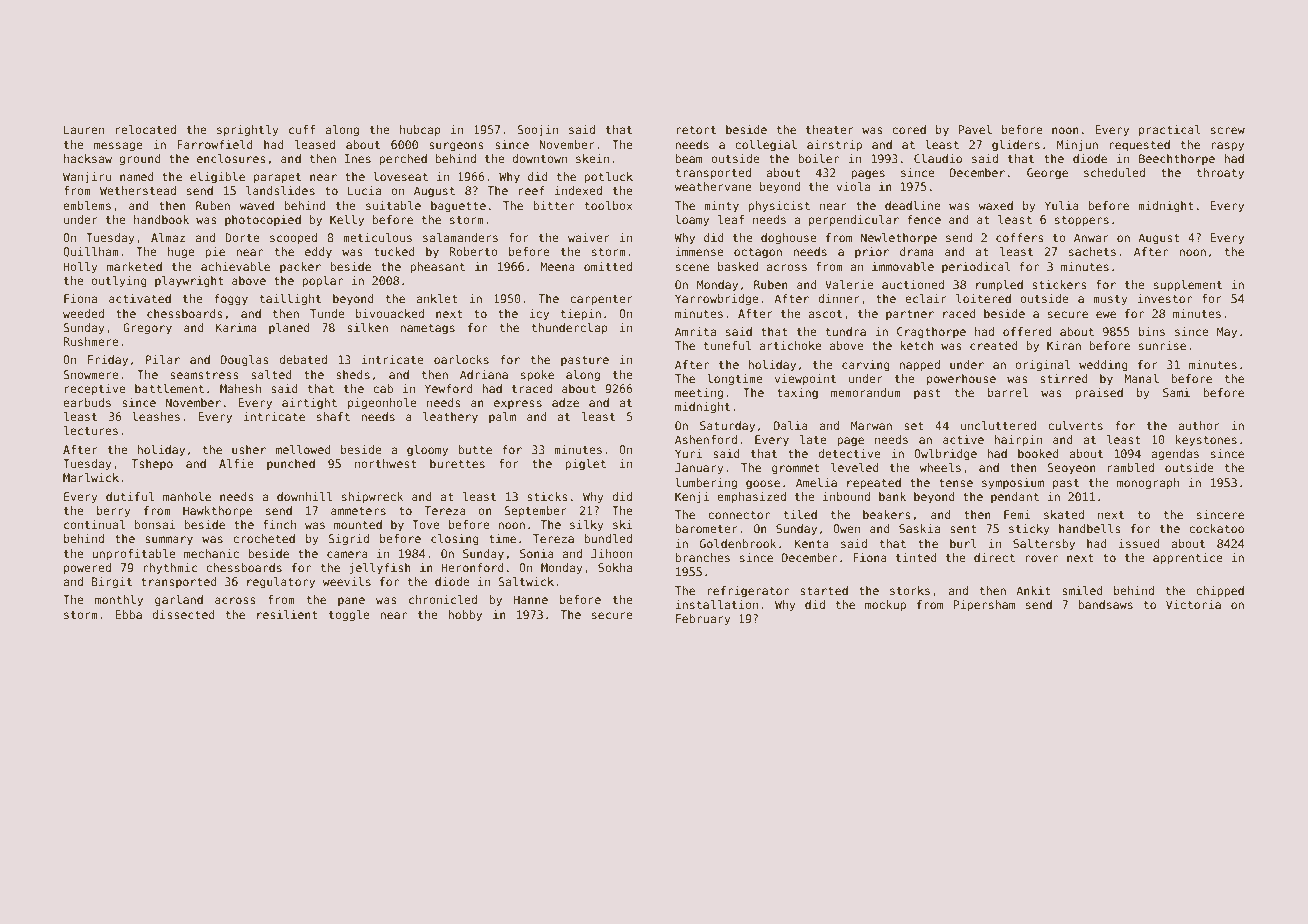 This page has height=924, width=1308. Describe the element at coordinates (1015, 497) in the page. I see `pendant` at that location.
